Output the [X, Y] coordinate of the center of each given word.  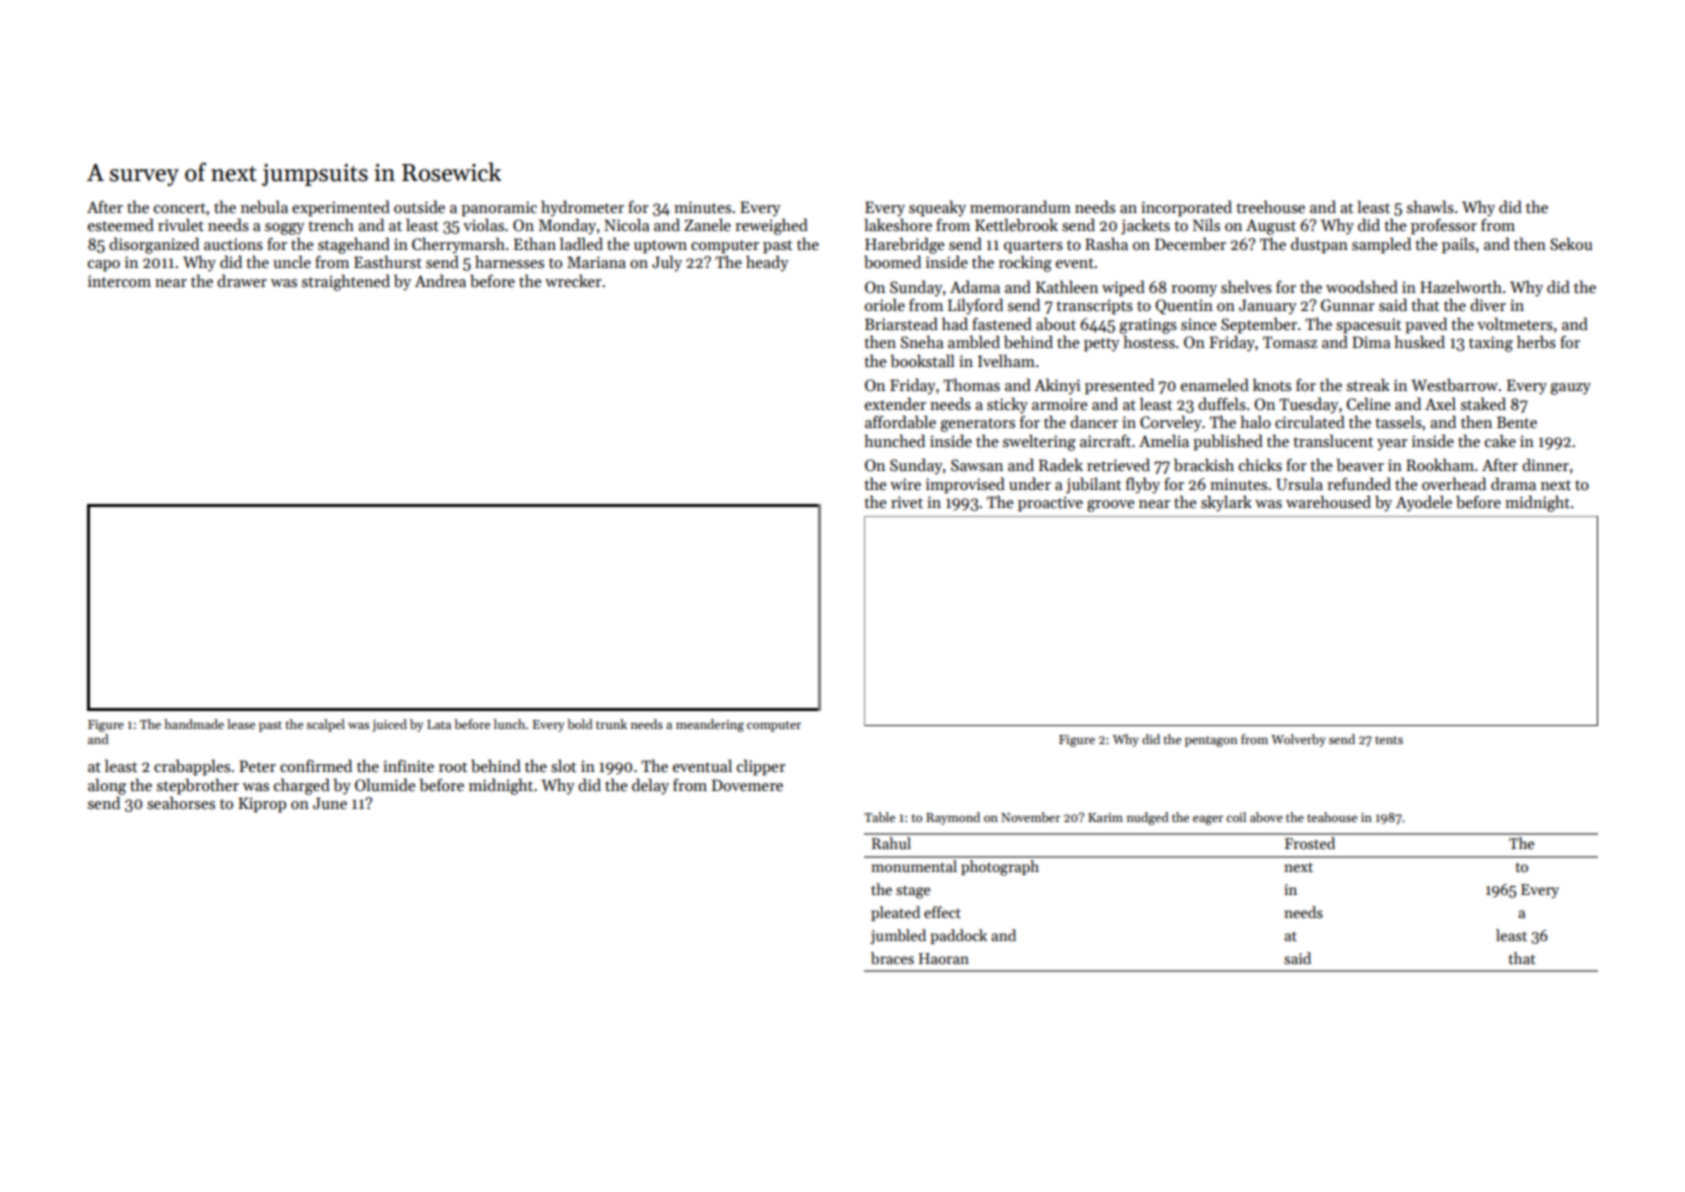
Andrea [440, 280]
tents [1389, 740]
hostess [1149, 342]
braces [892, 958]
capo [104, 266]
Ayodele [1424, 503]
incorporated [1186, 208]
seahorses [181, 803]
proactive [1050, 504]
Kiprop [262, 805]
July [667, 263]
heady [767, 263]
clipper [761, 767]
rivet [907, 502]
